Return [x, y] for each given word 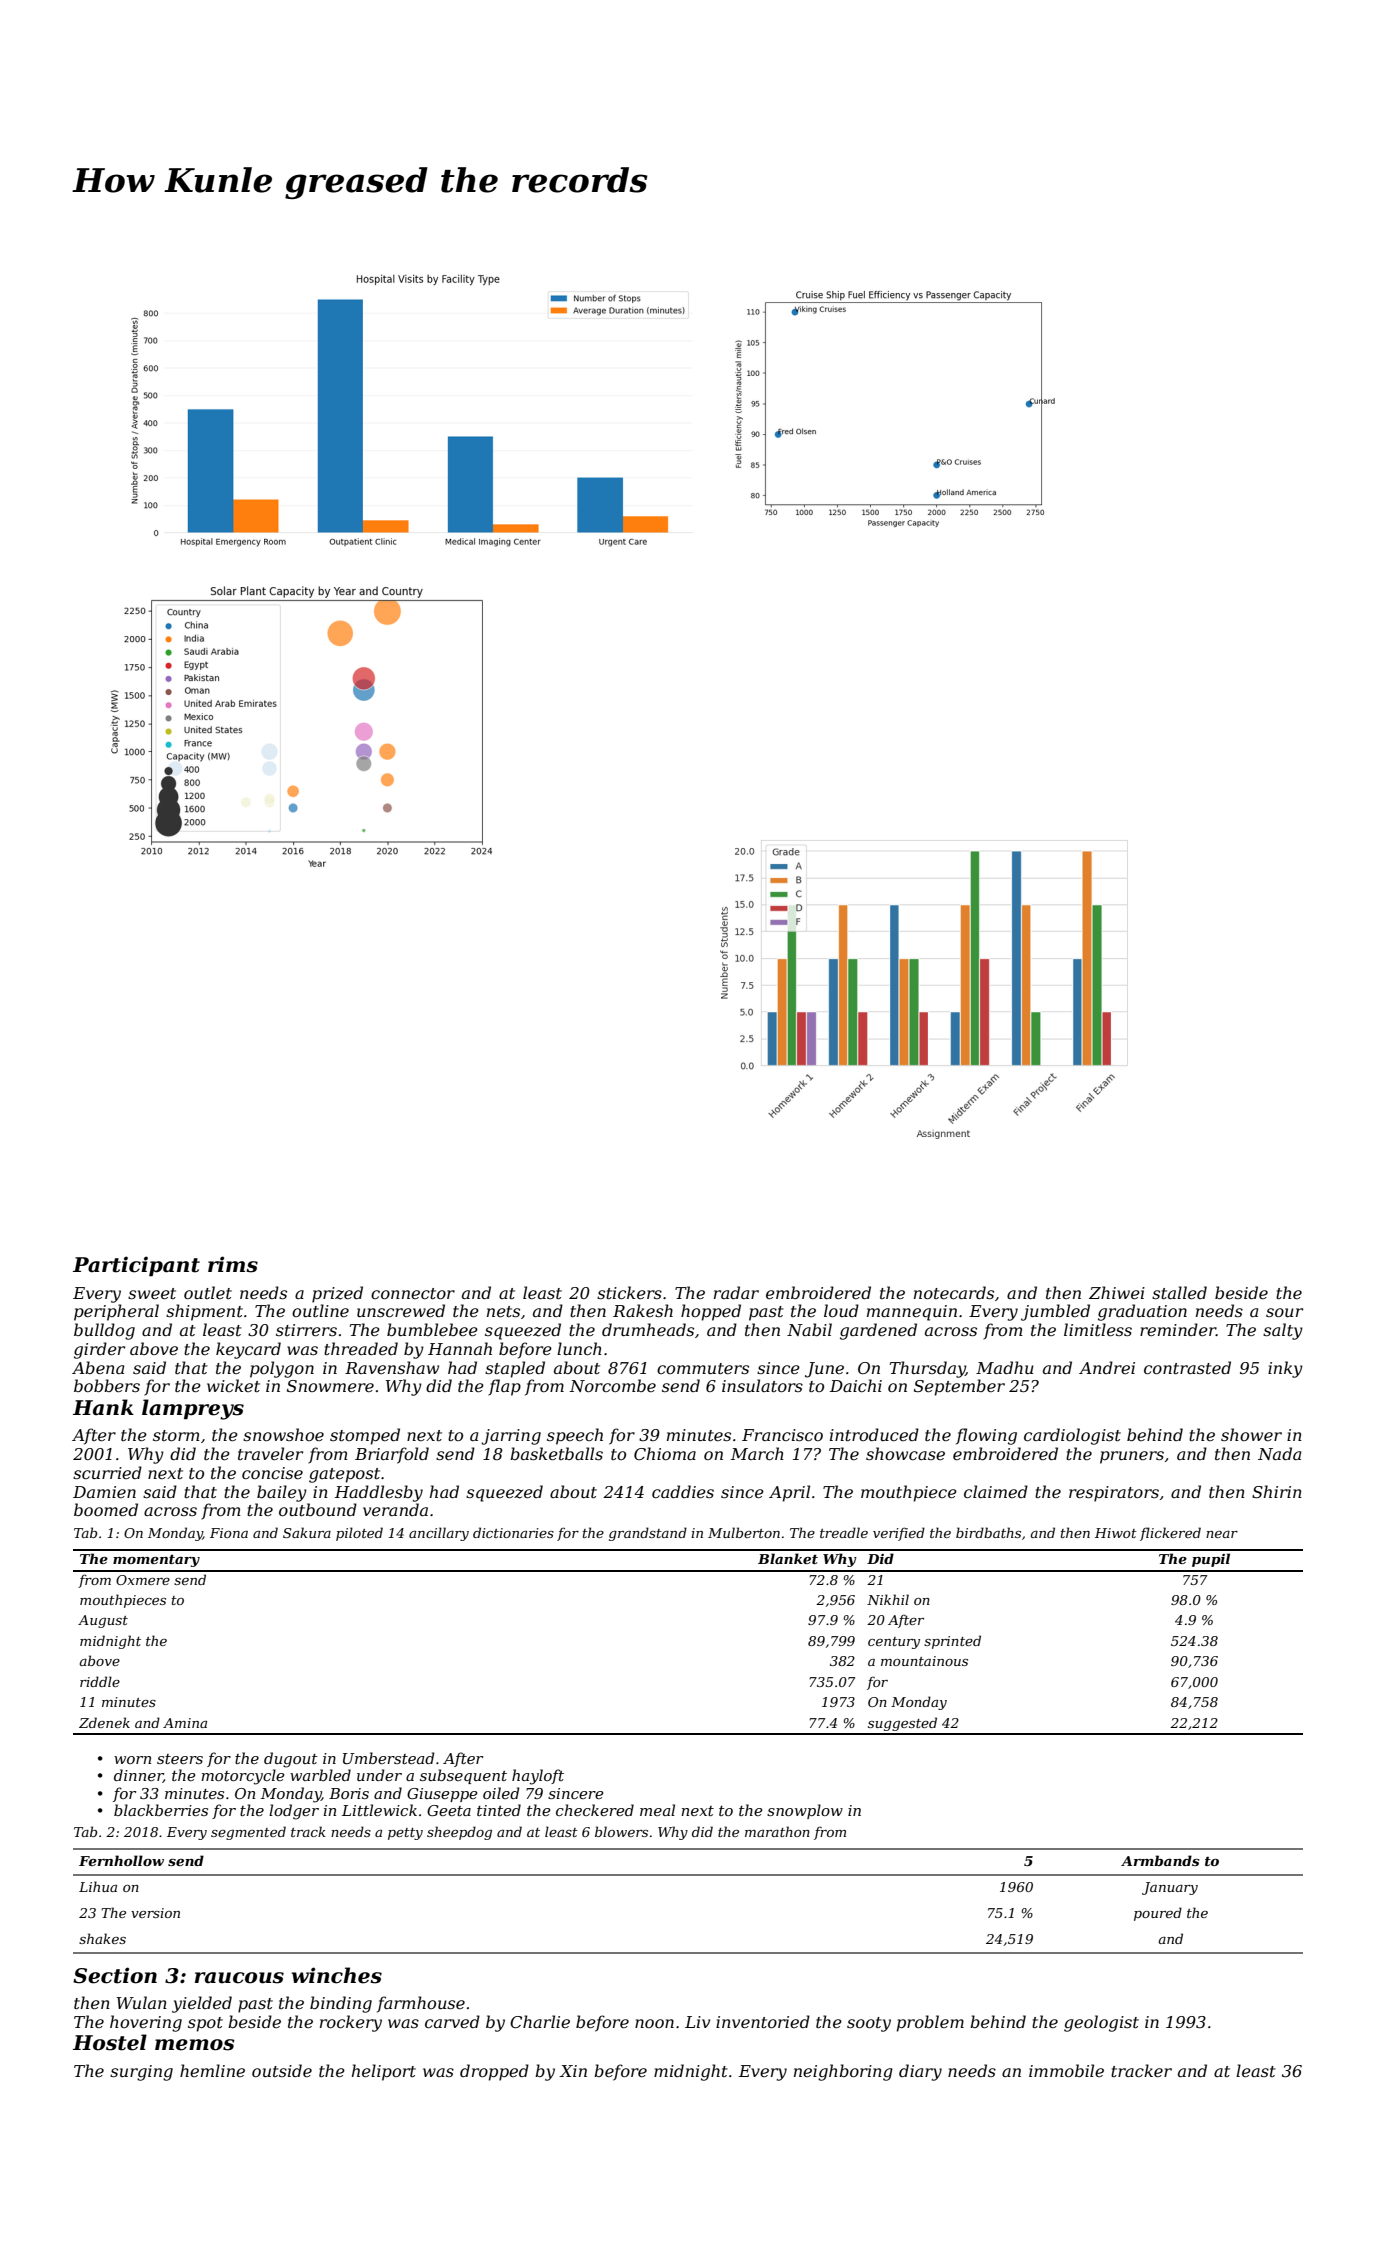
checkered [595, 1810]
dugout [291, 1760]
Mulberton [744, 1532]
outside [282, 2070]
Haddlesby [379, 1493]
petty [405, 1834]
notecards [954, 1292]
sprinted [952, 1642]
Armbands [1160, 1860]
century [894, 1643]
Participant [136, 1266]
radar [736, 1292]
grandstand [648, 1534]
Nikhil [888, 1599]
